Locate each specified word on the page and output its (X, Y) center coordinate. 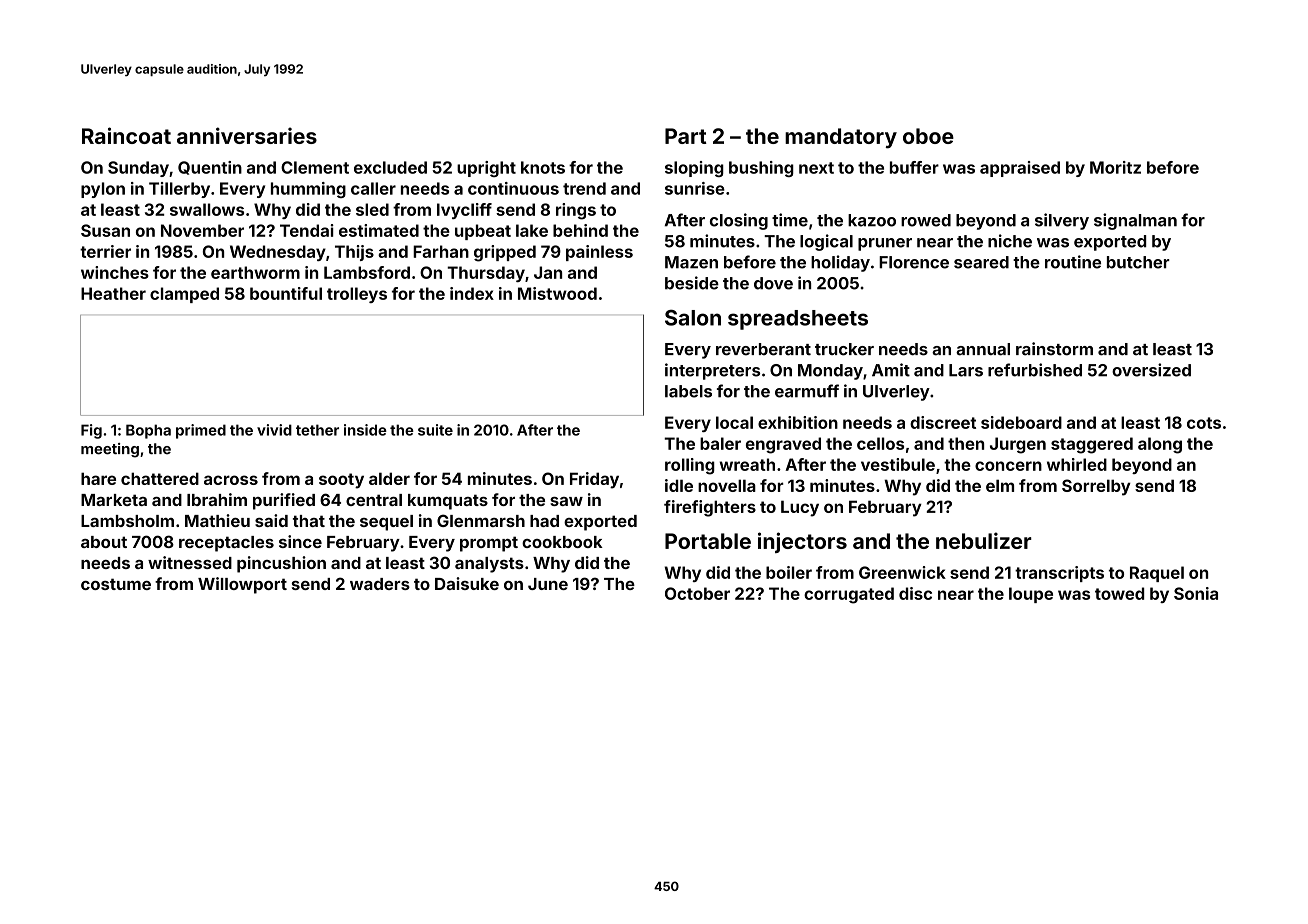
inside (365, 430)
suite (435, 430)
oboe (928, 136)
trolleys (357, 295)
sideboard (1021, 422)
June (548, 584)
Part (686, 136)
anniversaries (247, 135)
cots (1204, 423)
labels (688, 391)
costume (116, 584)
